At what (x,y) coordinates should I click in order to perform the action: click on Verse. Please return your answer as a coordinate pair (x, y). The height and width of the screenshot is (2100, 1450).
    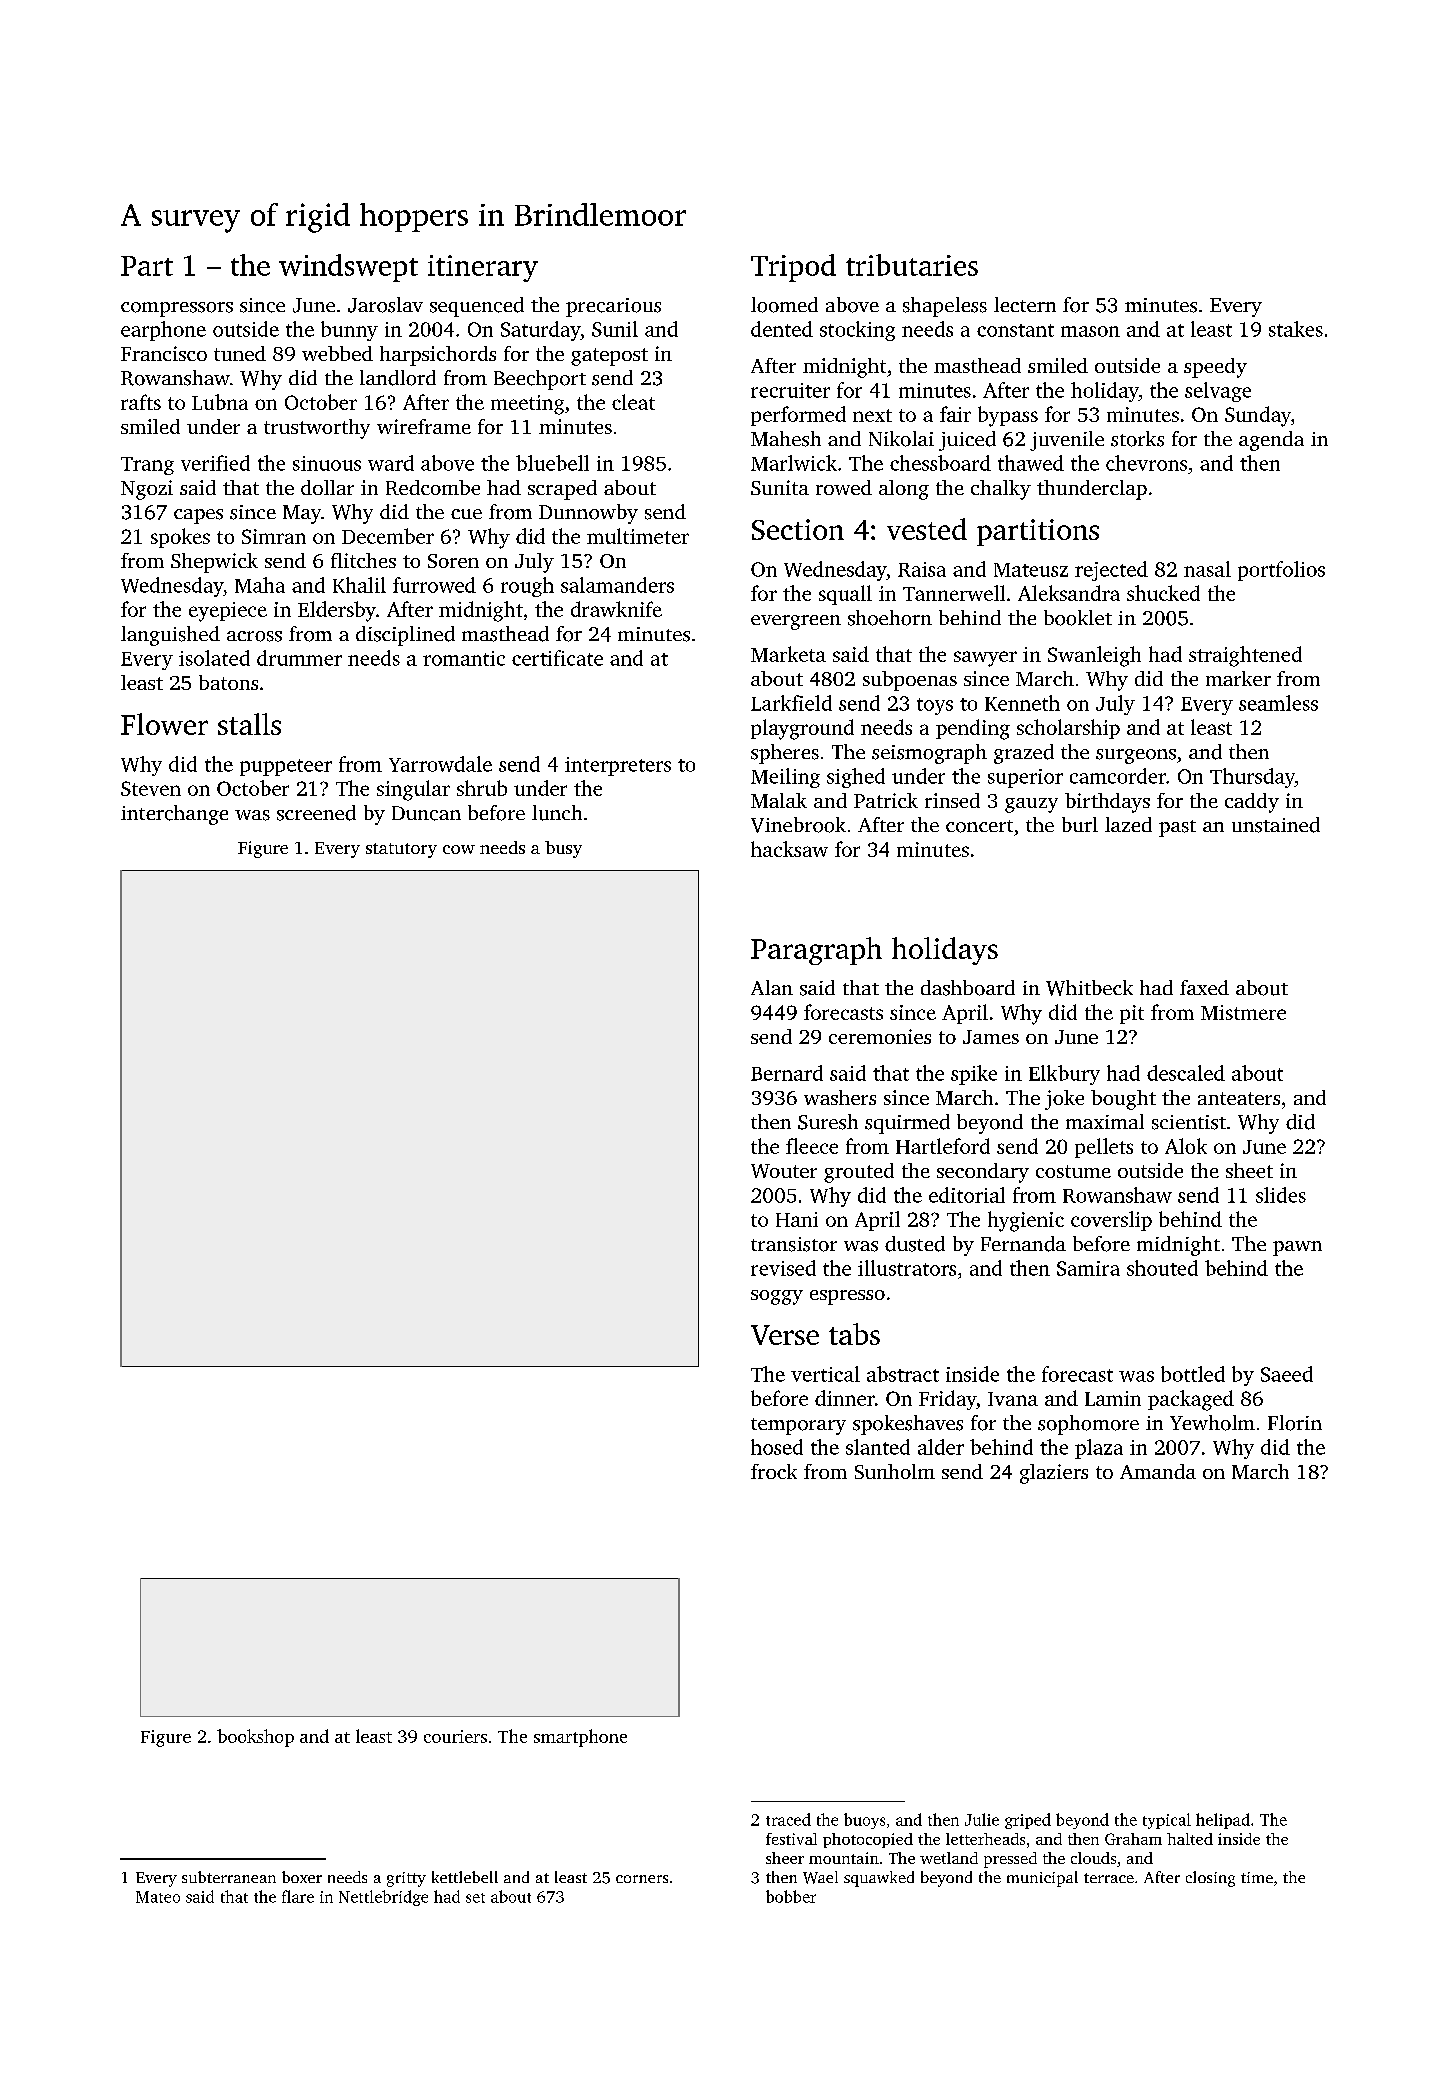
    Looking at the image, I should click on (785, 1335).
